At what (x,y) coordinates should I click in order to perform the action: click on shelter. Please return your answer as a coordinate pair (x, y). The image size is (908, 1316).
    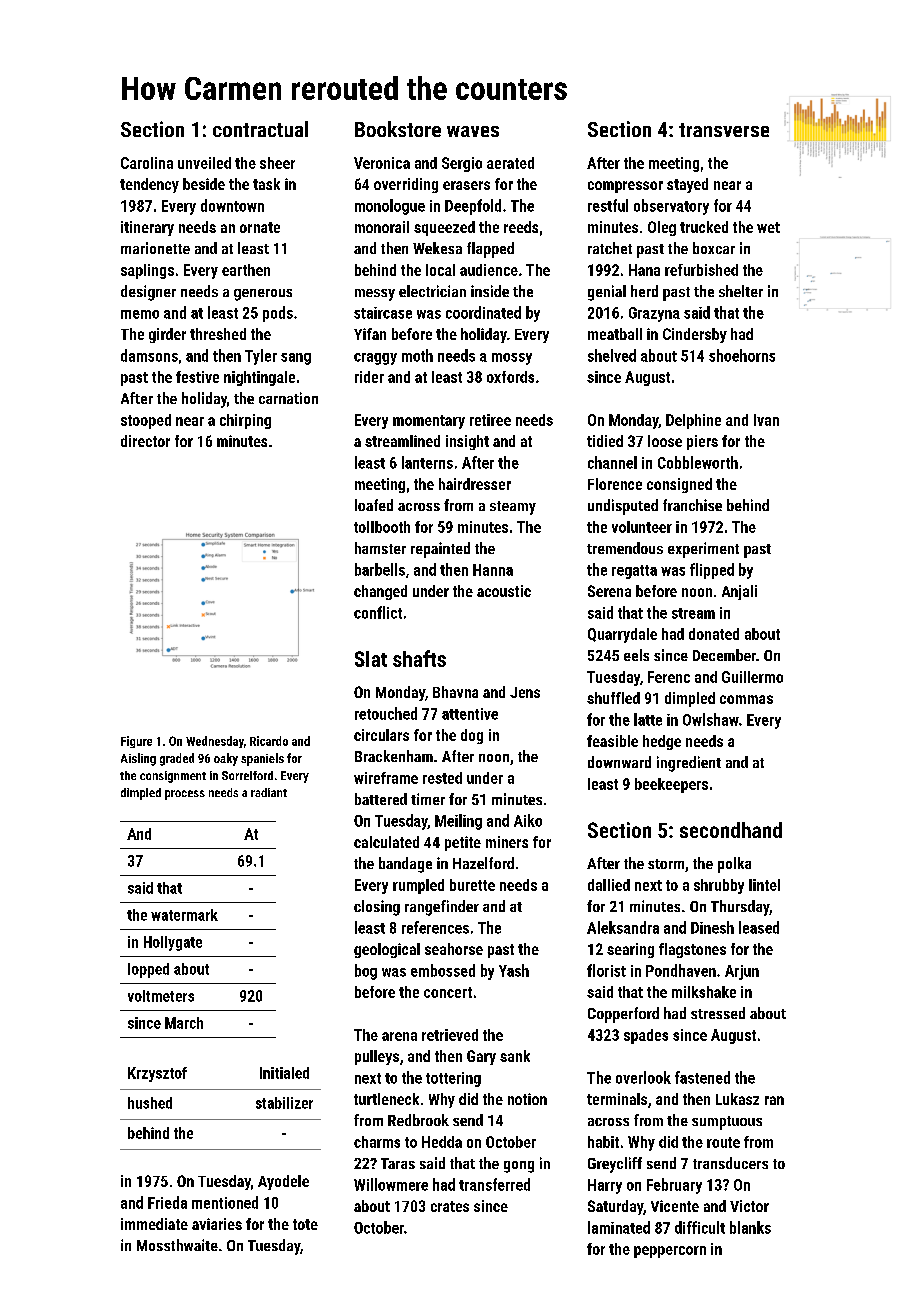
    Looking at the image, I should click on (741, 291).
